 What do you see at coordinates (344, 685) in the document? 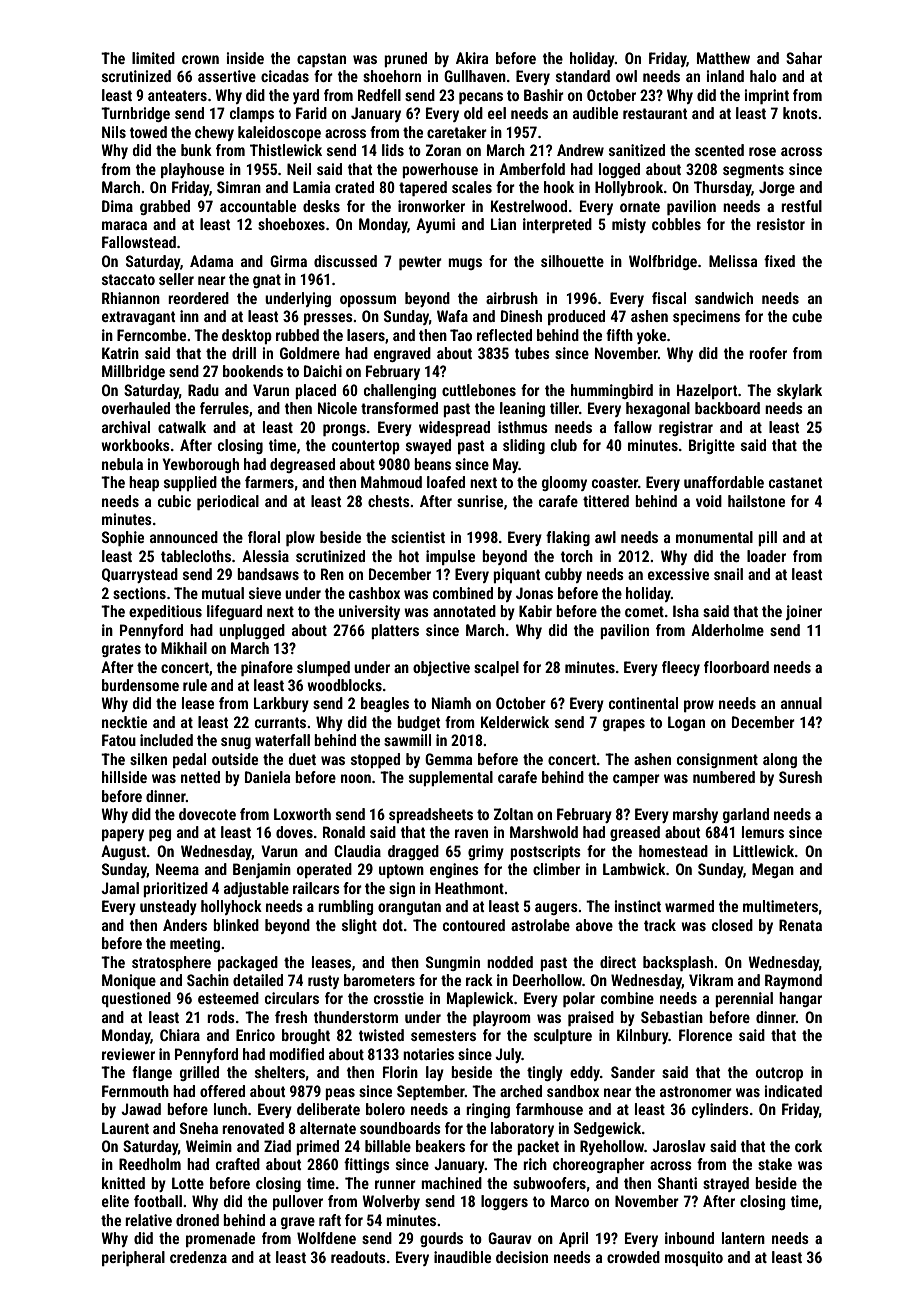
I see `woodblocks` at bounding box center [344, 685].
